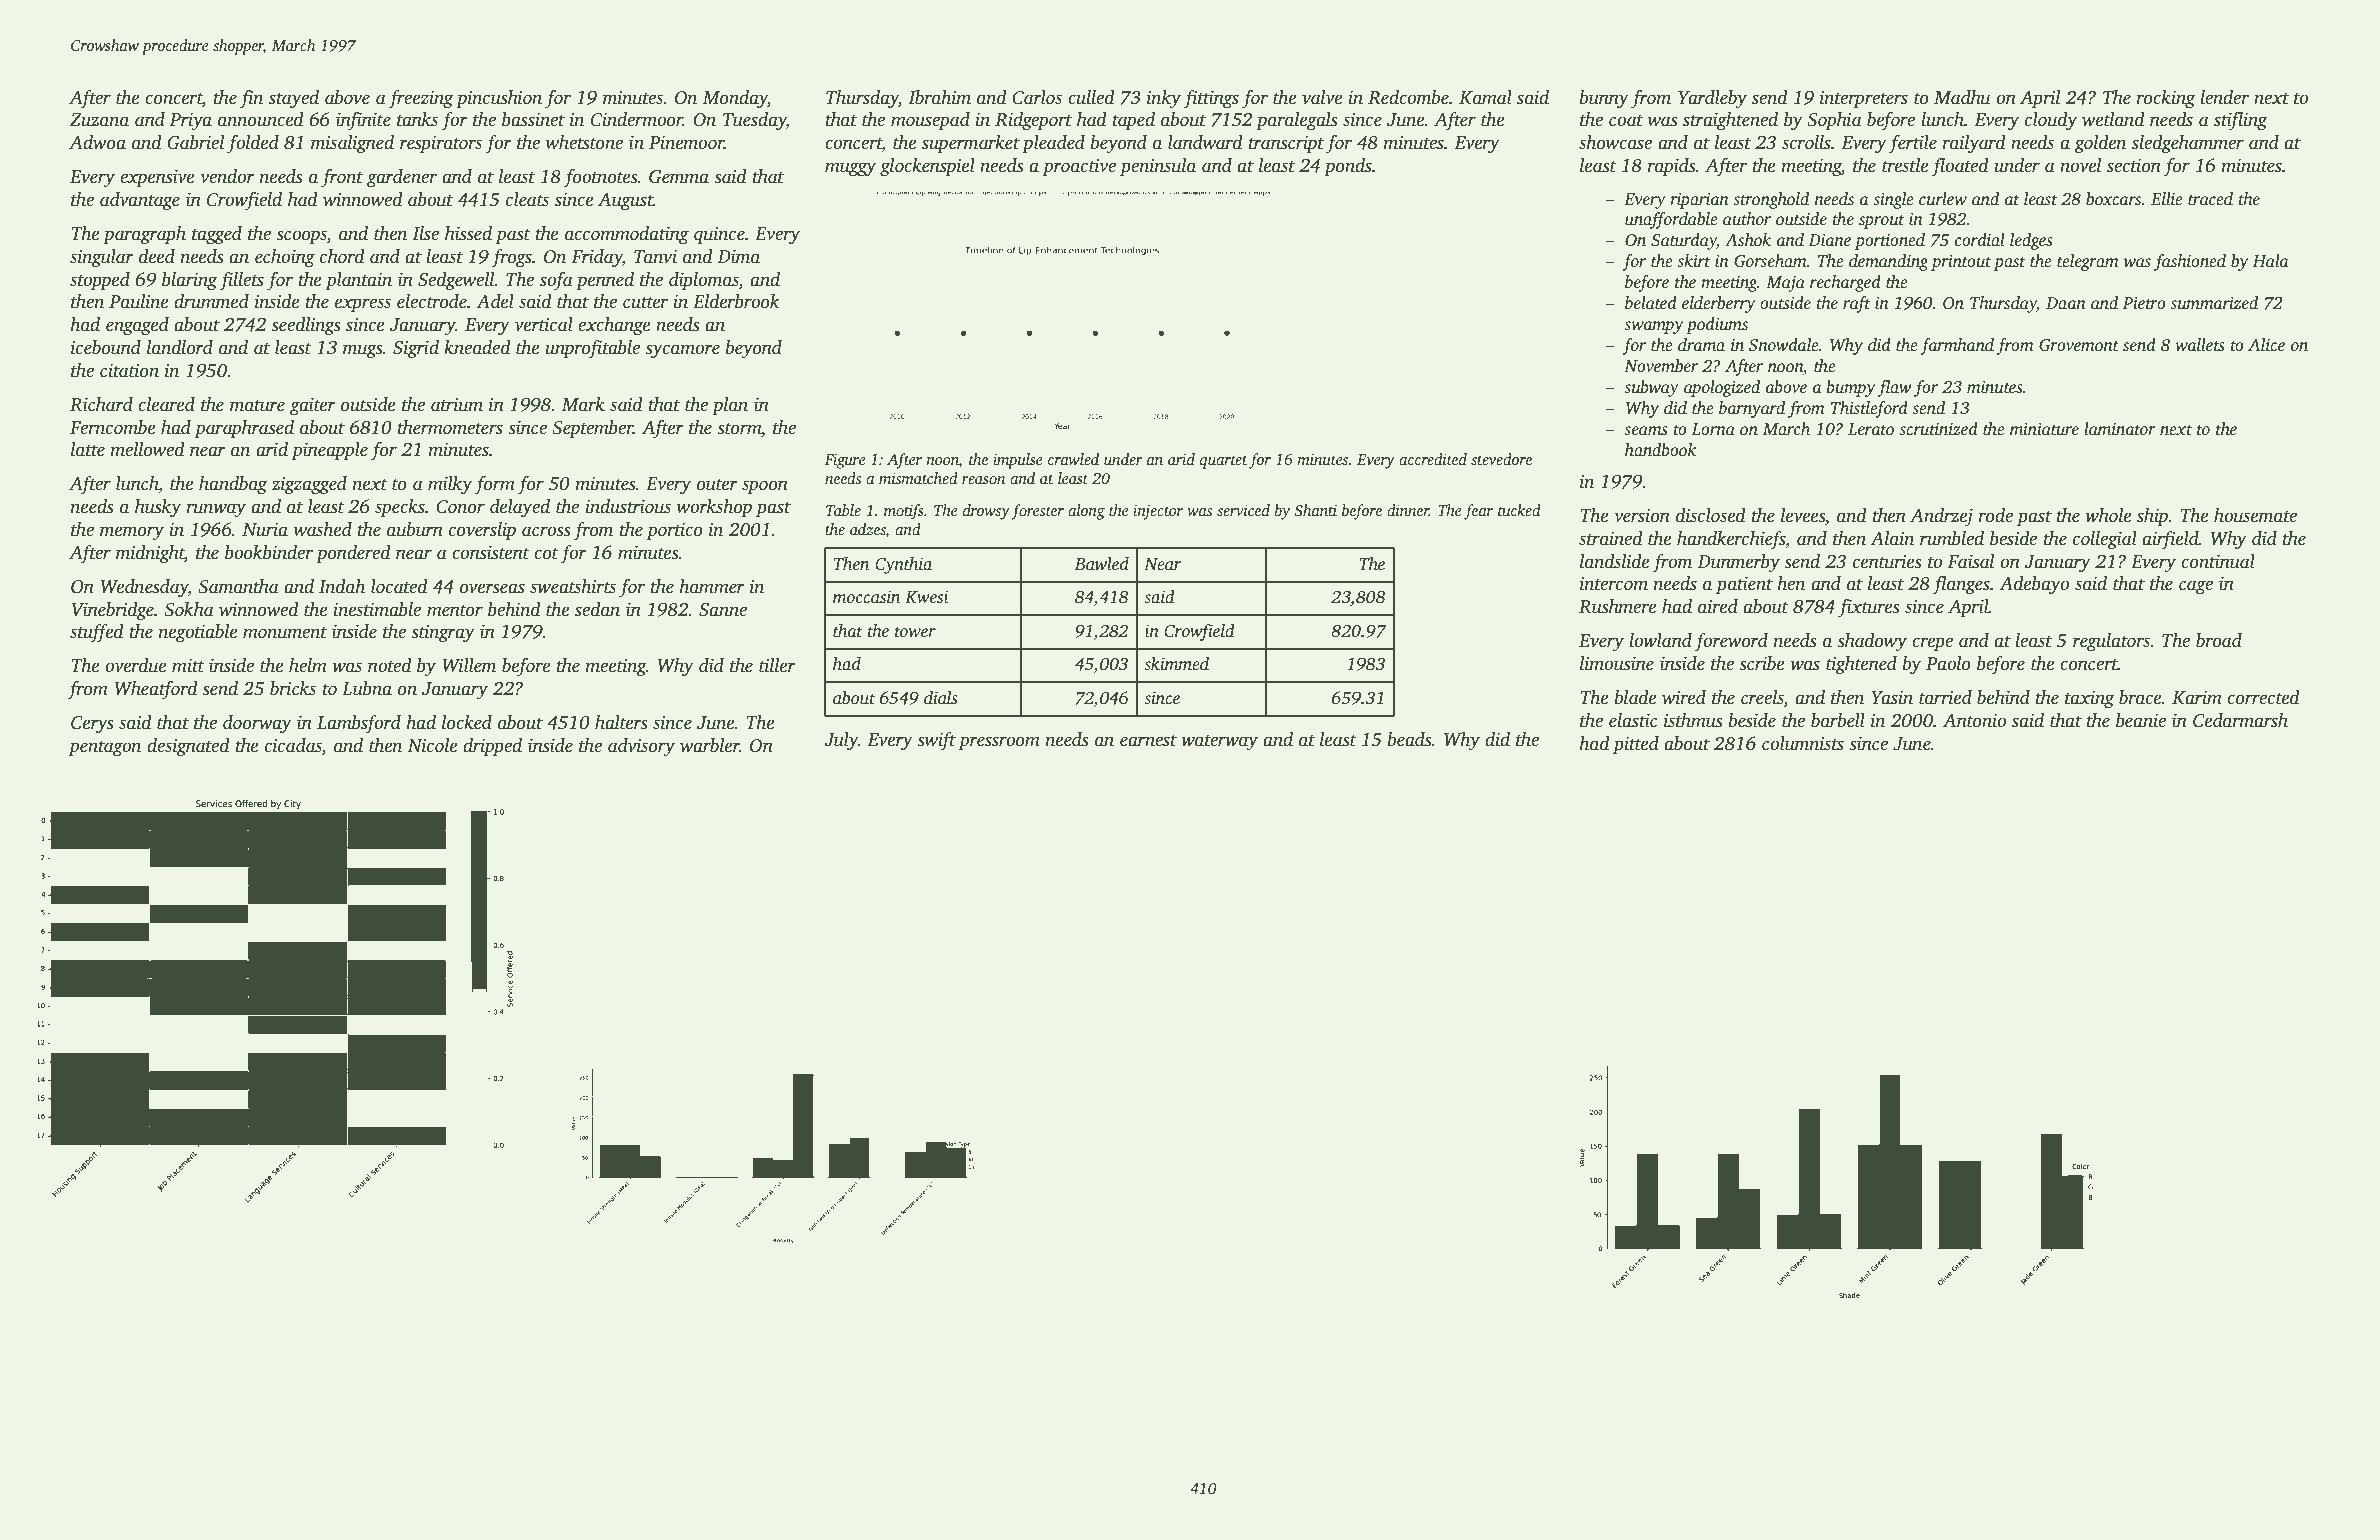 The image size is (2380, 1540). What do you see at coordinates (1869, 608) in the page?
I see `fixtures` at bounding box center [1869, 608].
